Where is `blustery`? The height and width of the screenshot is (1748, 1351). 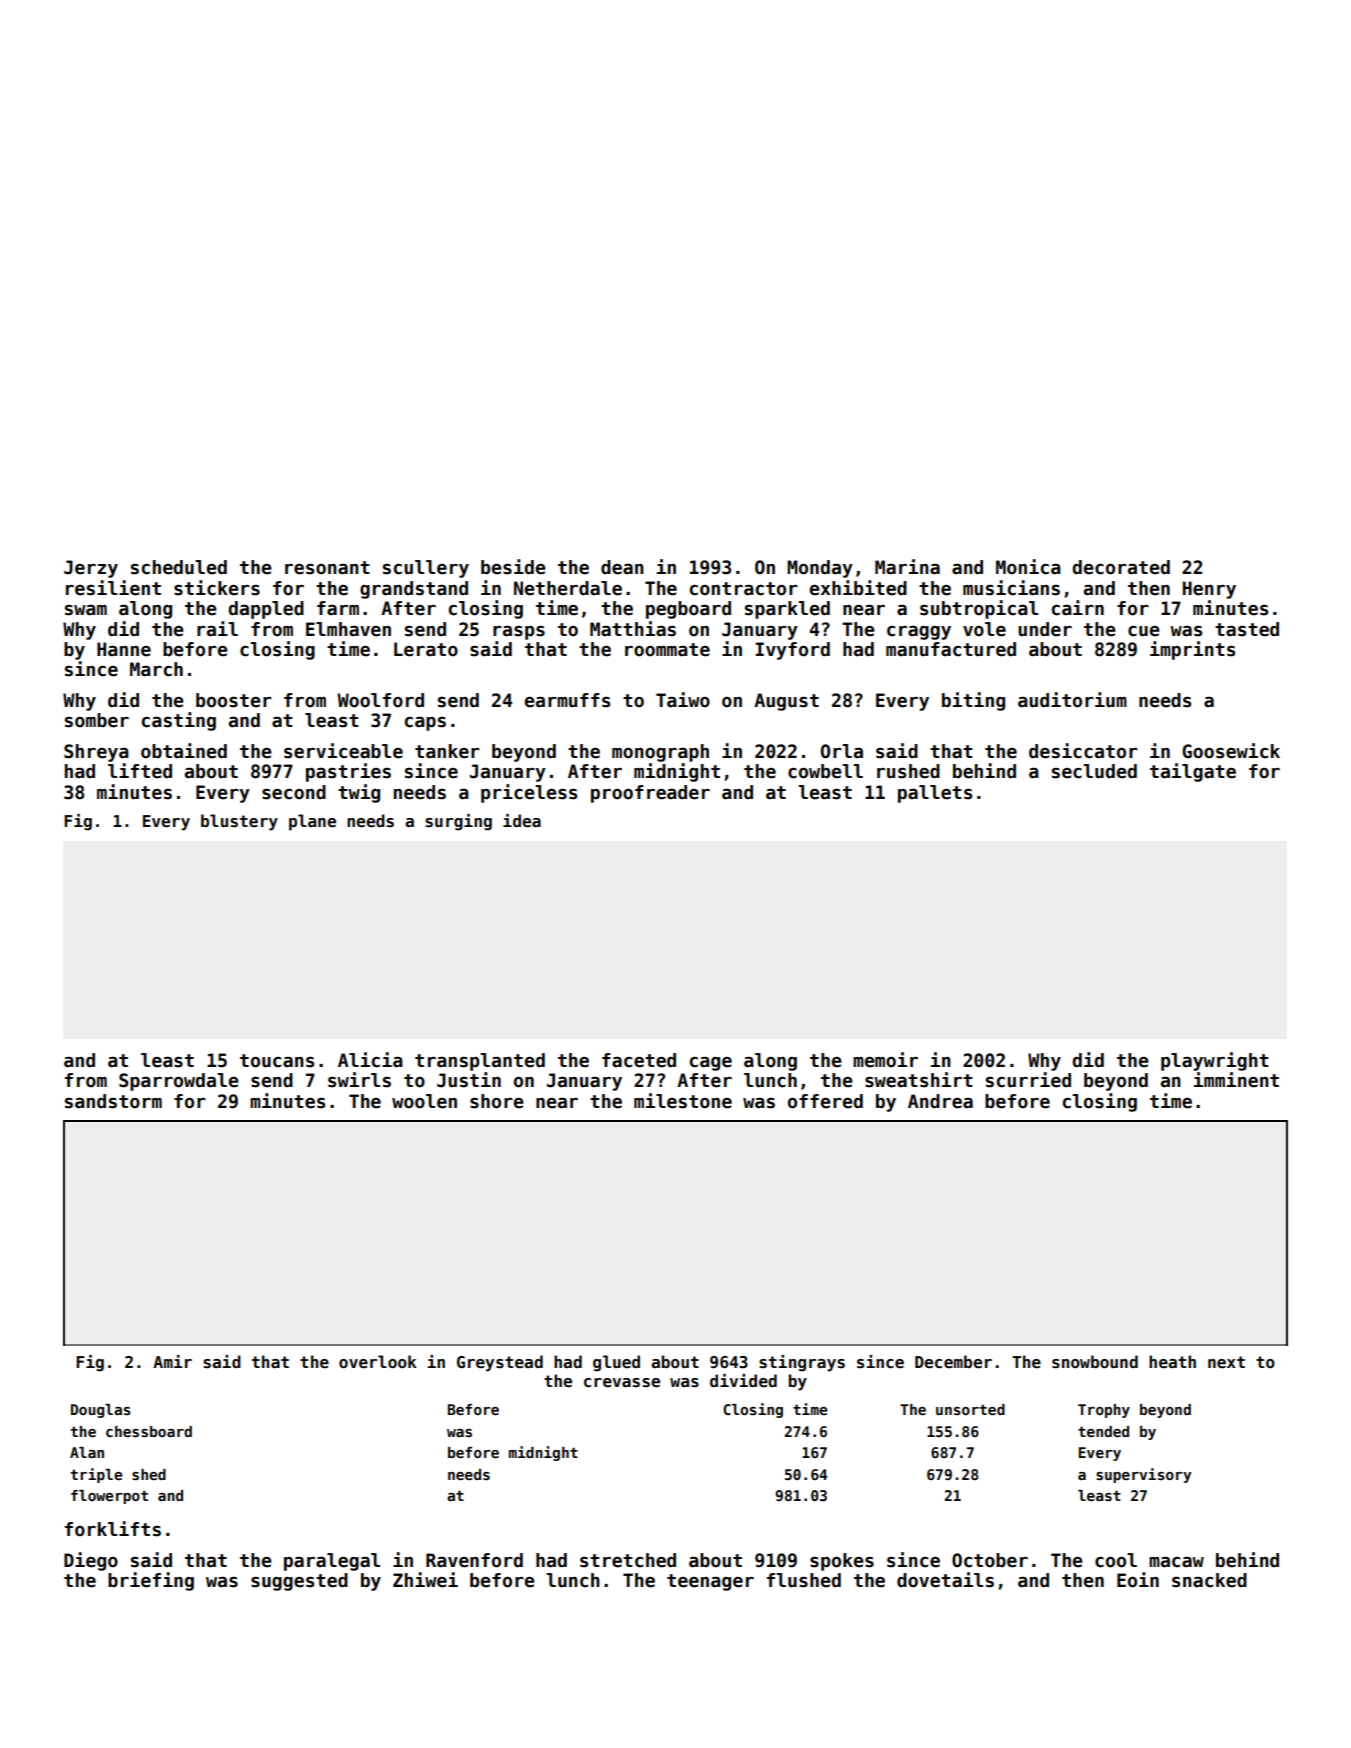 blustery is located at coordinates (239, 822).
